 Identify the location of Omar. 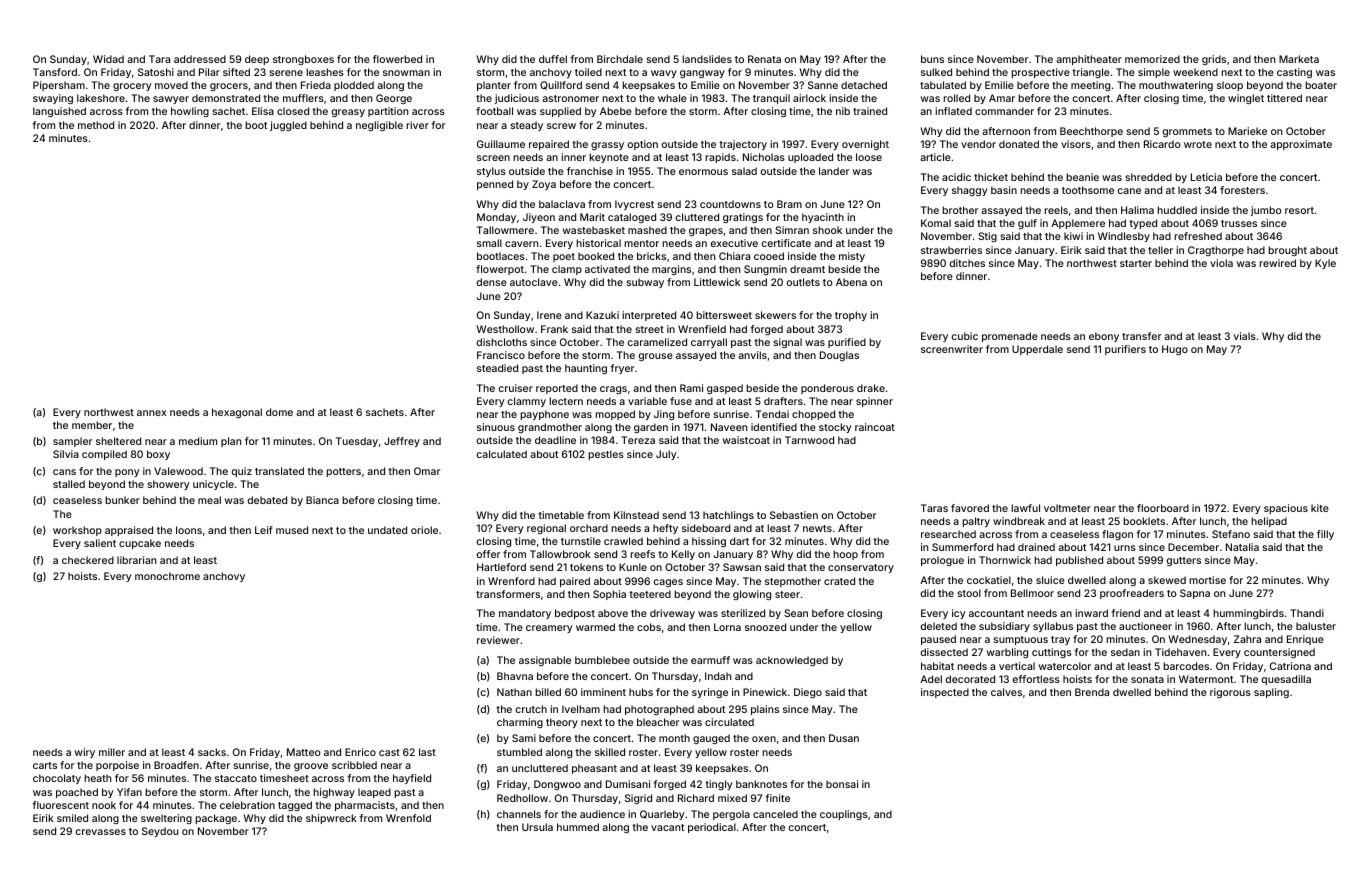
(427, 471).
